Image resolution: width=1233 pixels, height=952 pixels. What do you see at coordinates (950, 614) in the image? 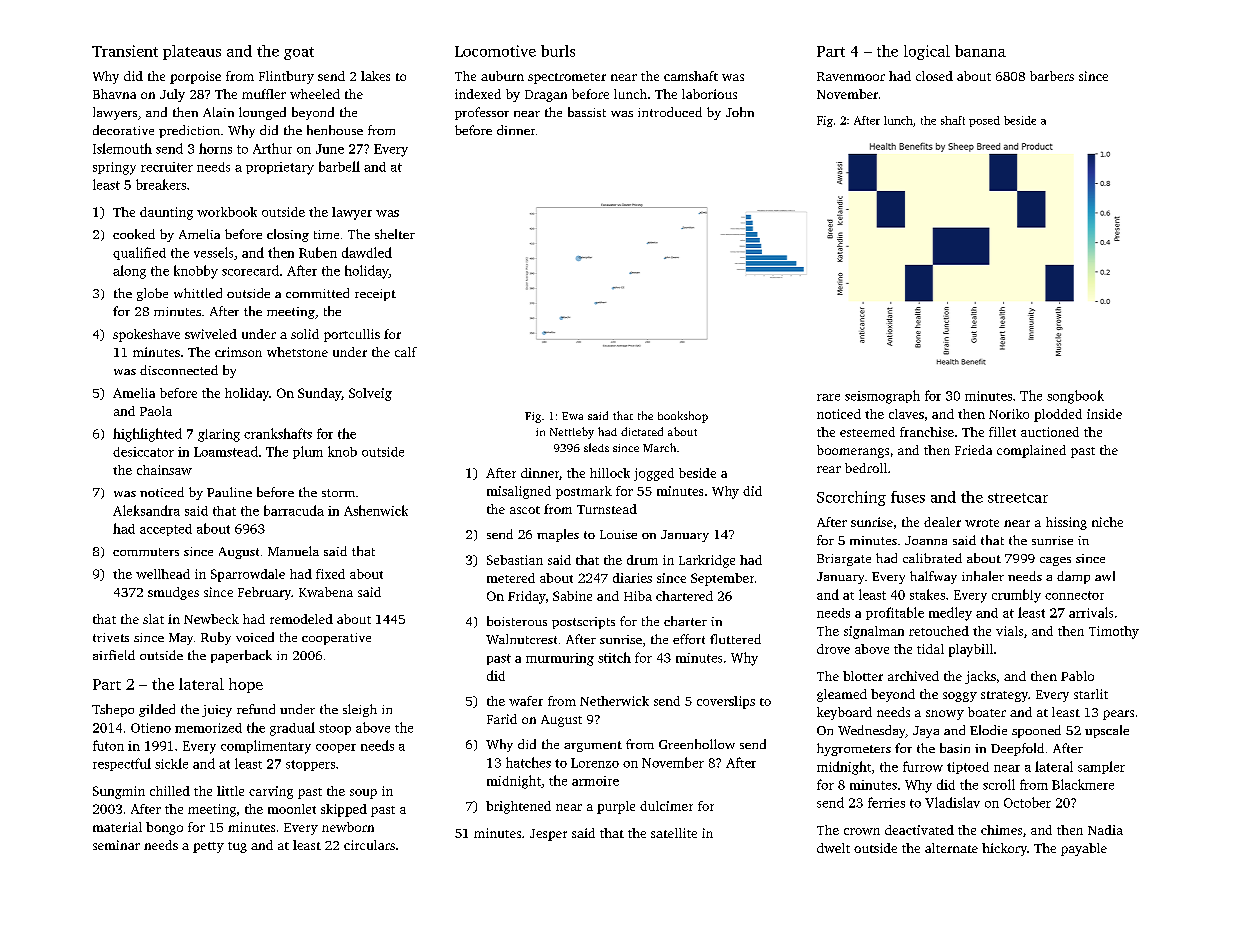
I see `medley` at bounding box center [950, 614].
